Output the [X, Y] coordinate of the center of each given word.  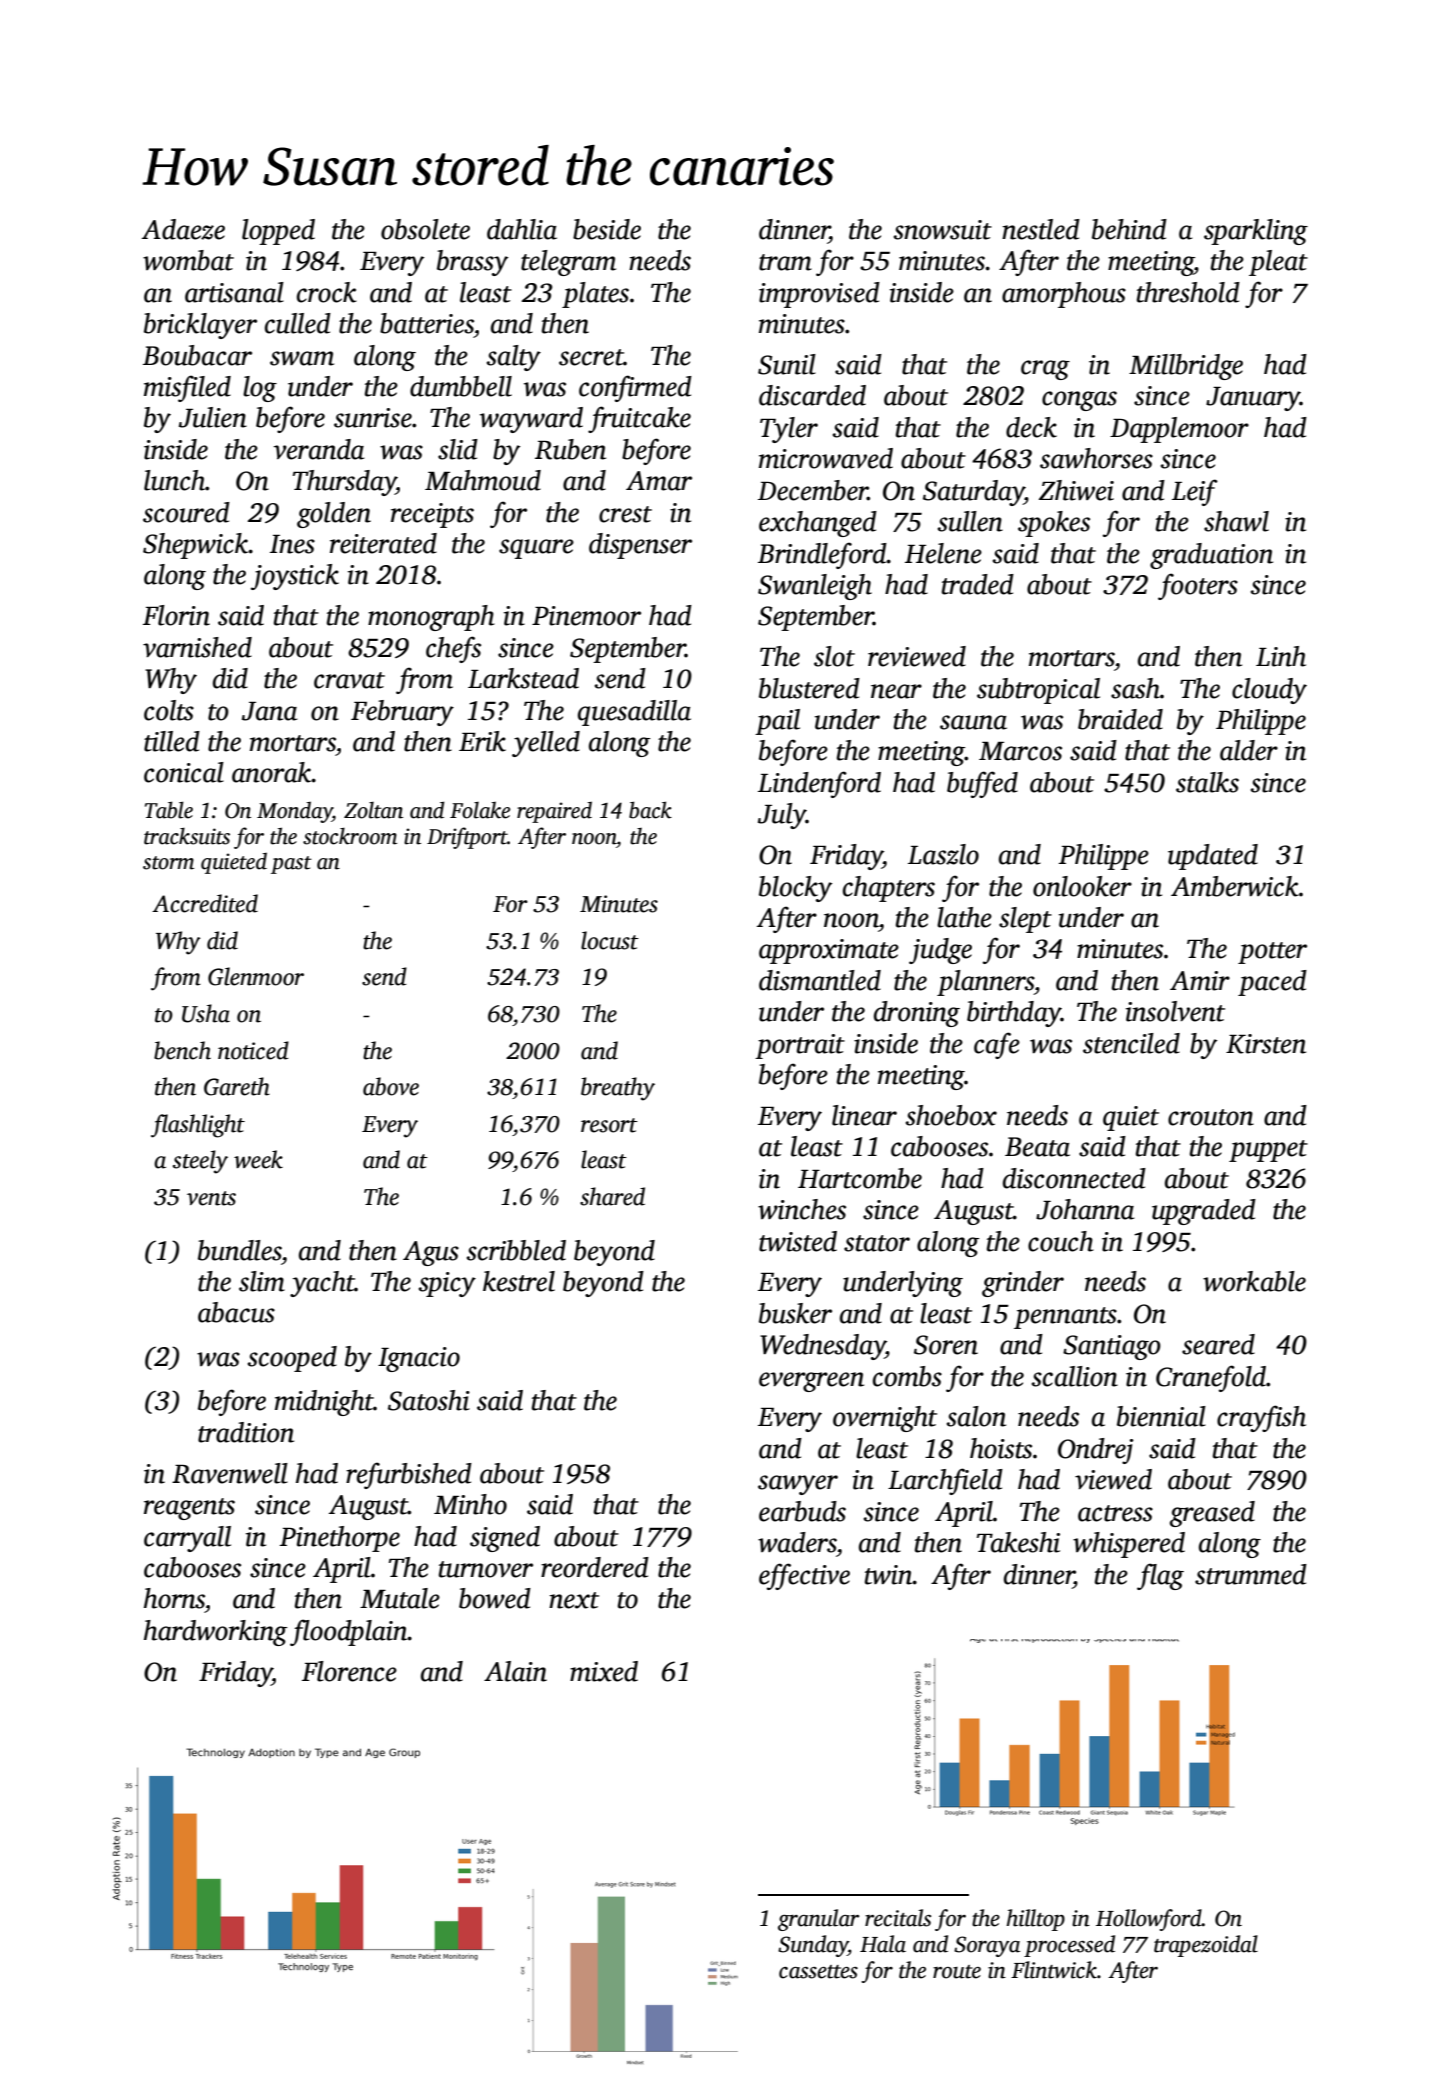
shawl [1236, 521]
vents [211, 1198]
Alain [515, 1671]
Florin [176, 615]
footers [1198, 586]
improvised [819, 295]
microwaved [826, 458]
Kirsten [1266, 1044]
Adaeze [183, 229]
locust [610, 940]
